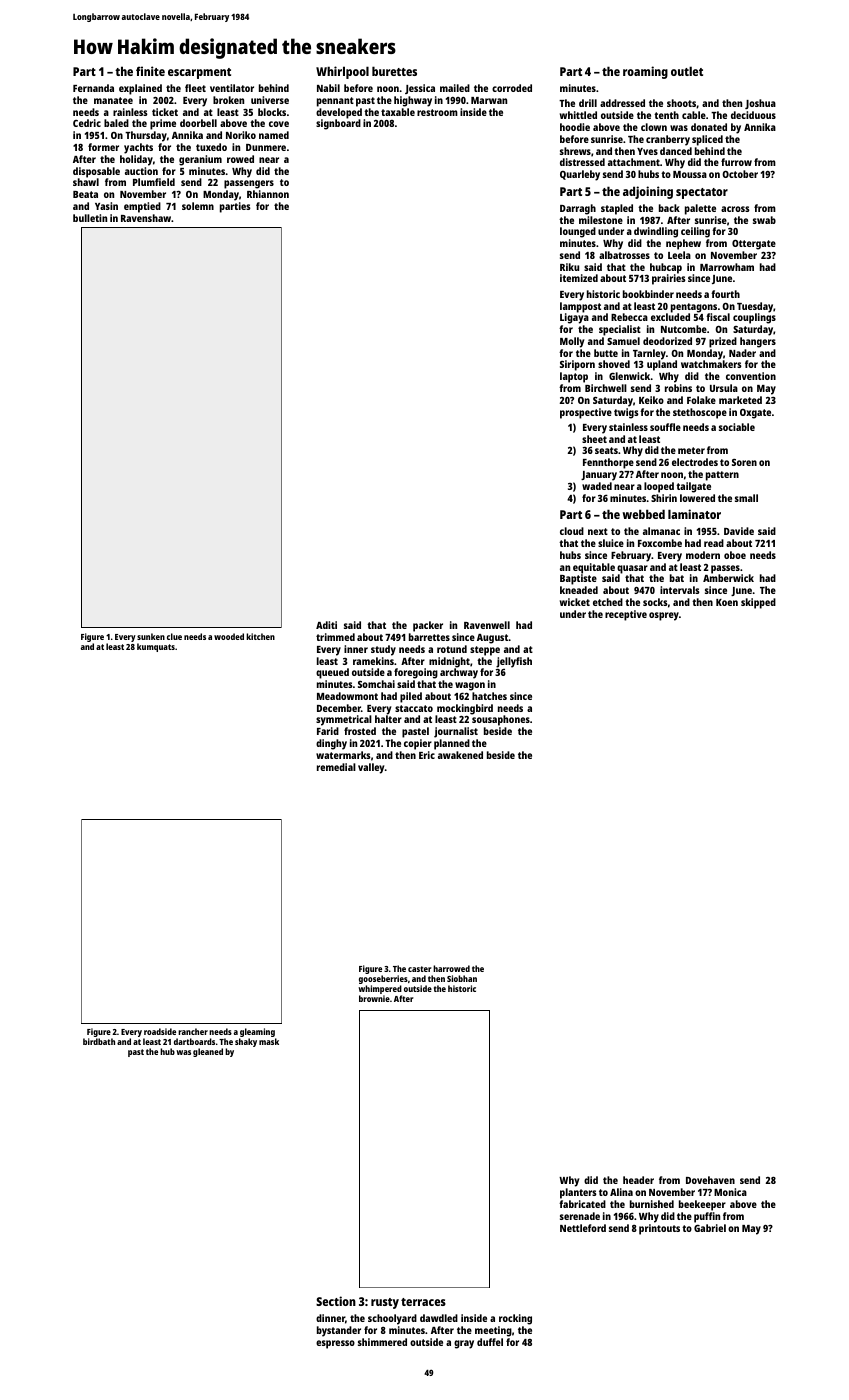 Image resolution: width=849 pixels, height=1400 pixels. I want to click on Fernanda, so click(93, 88).
